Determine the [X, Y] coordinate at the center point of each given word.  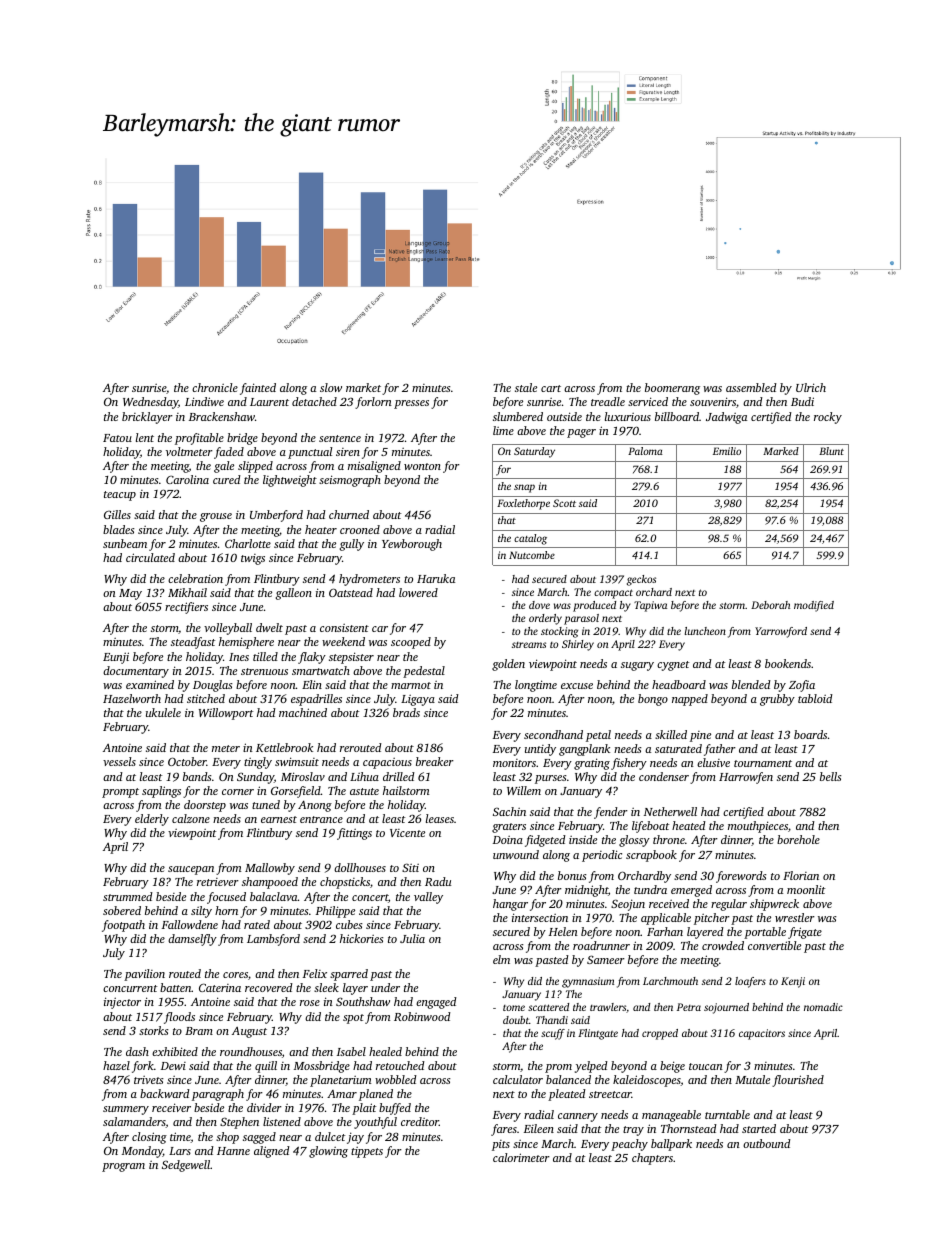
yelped [591, 1067]
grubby [777, 700]
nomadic [823, 1007]
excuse [577, 686]
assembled [751, 387]
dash [137, 1051]
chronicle [215, 387]
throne [669, 839]
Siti [410, 867]
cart [551, 388]
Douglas [213, 686]
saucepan [191, 870]
